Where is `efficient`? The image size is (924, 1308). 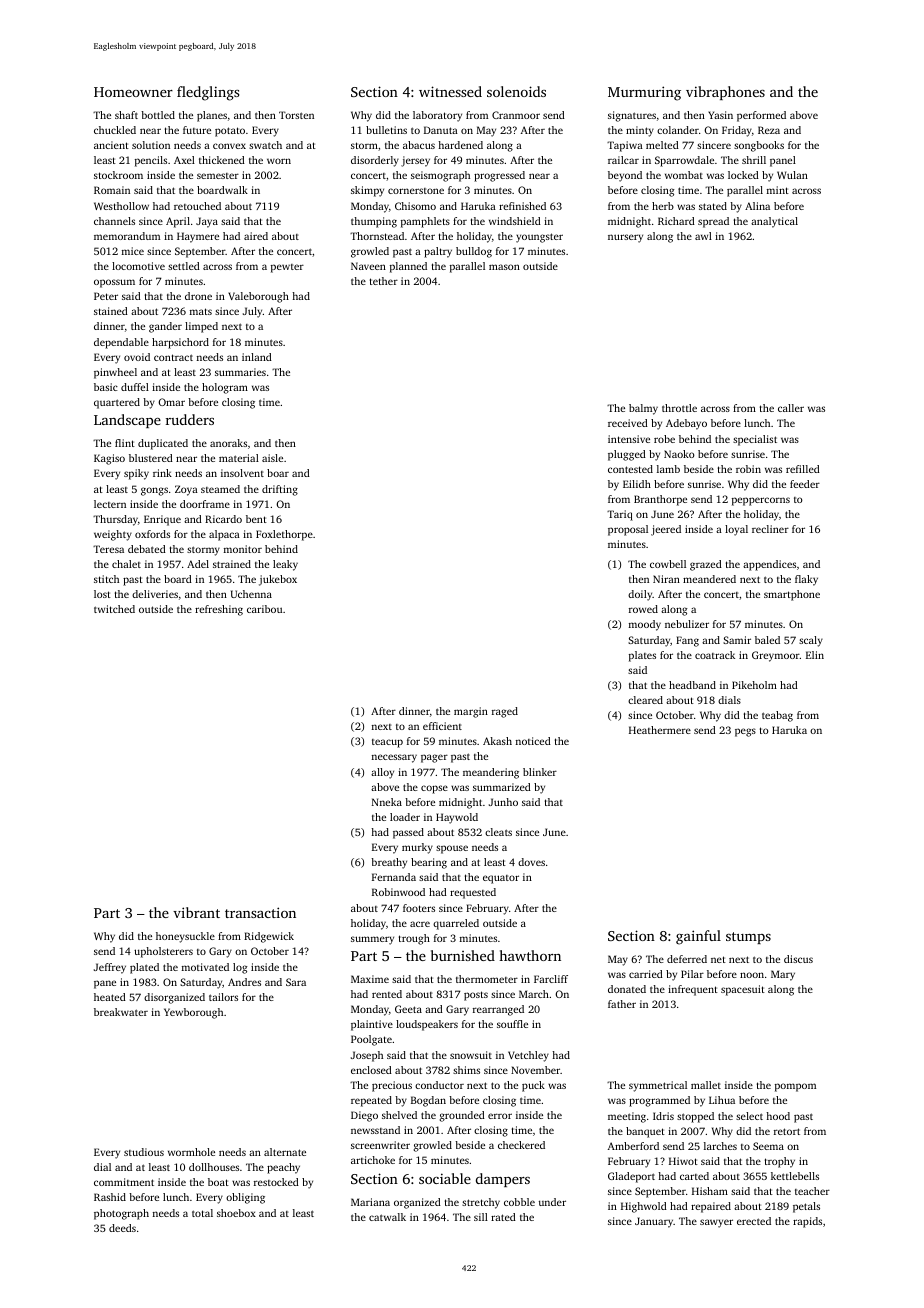
efficient is located at coordinates (442, 726).
